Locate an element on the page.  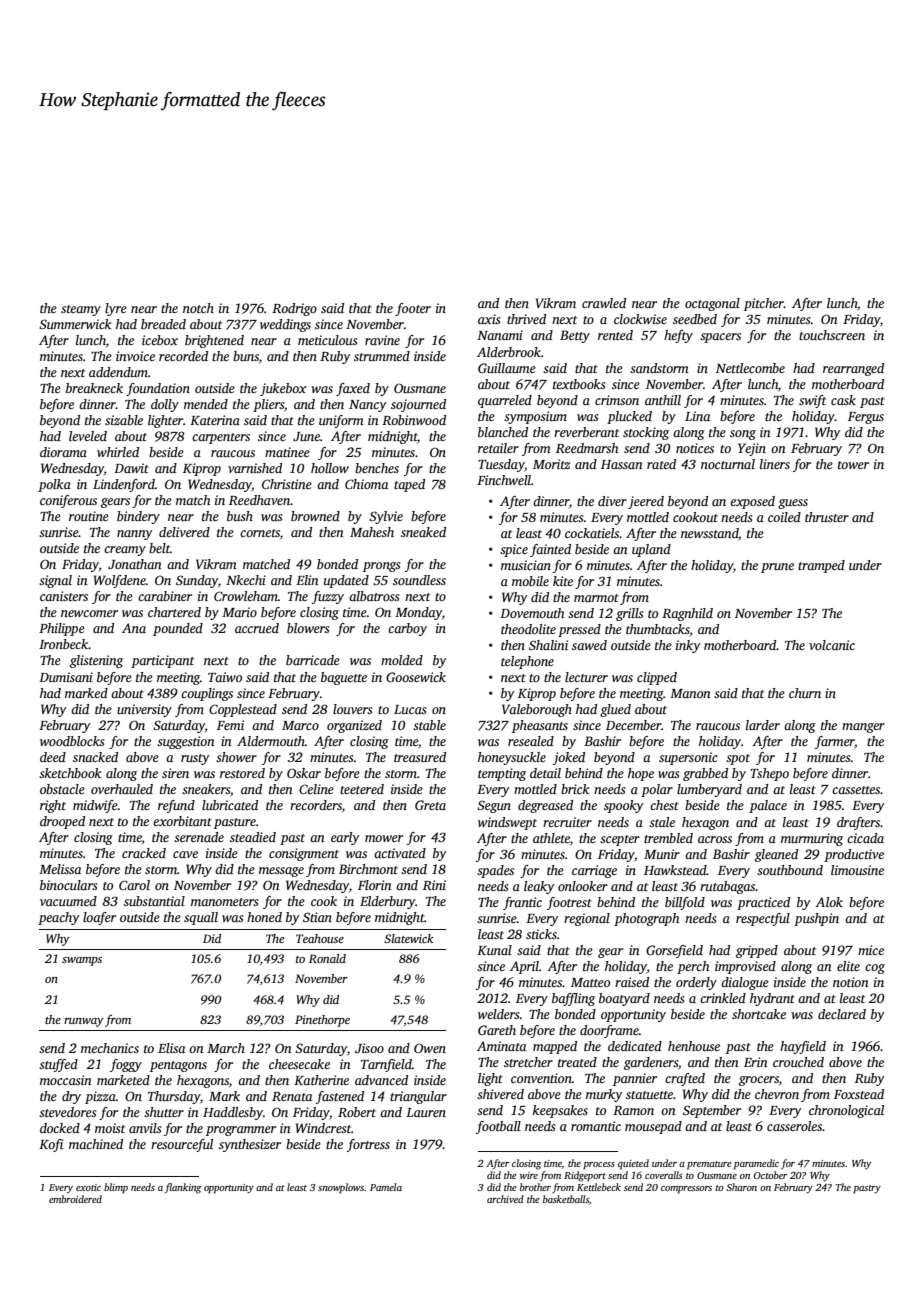
compressors is located at coordinates (686, 1190).
